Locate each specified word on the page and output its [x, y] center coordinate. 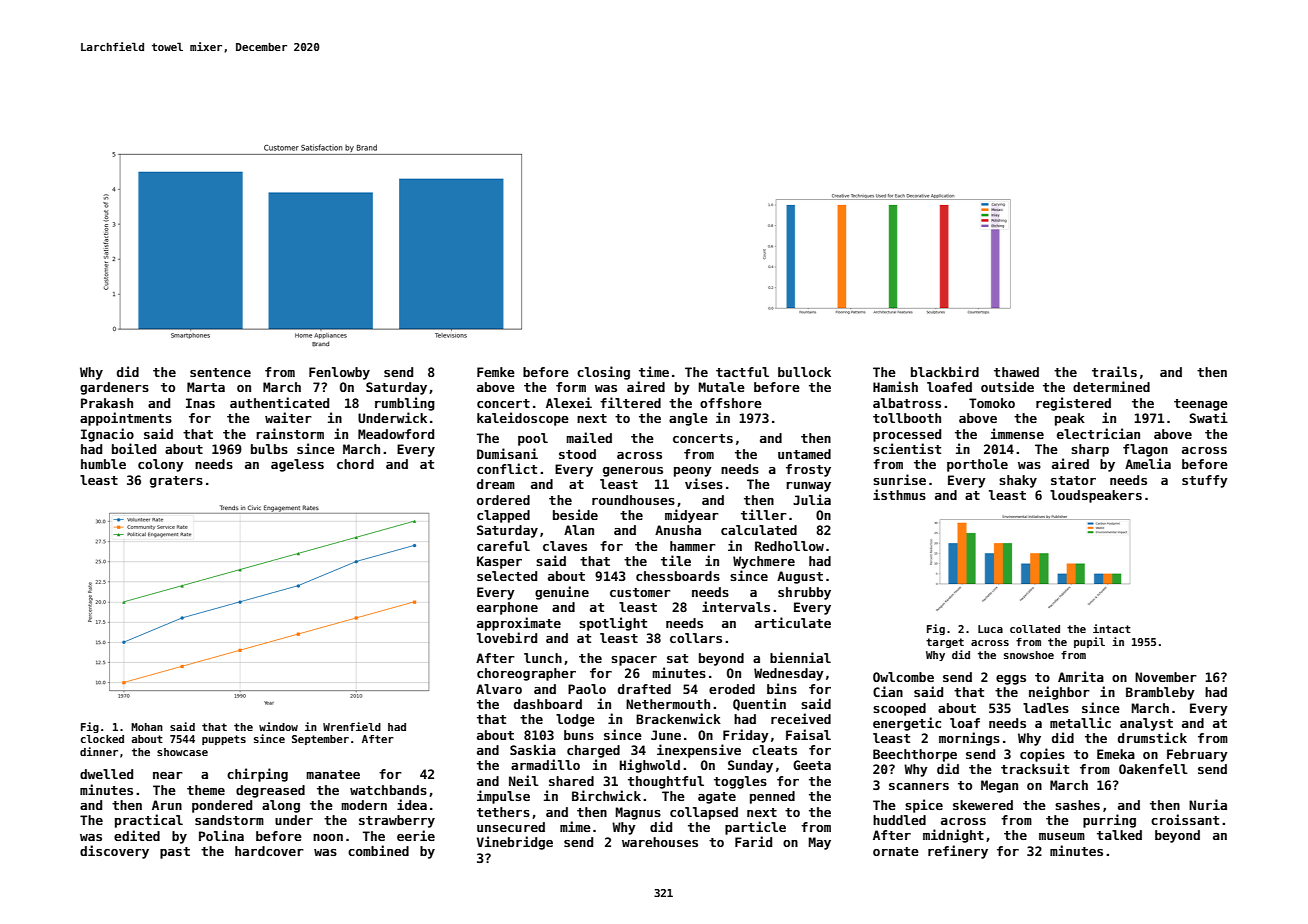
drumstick [1152, 737]
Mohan [147, 727]
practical [149, 821]
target [945, 643]
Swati [1208, 417]
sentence [220, 372]
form [571, 387]
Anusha [678, 530]
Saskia [533, 749]
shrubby [804, 593]
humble [103, 464]
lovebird [507, 637]
